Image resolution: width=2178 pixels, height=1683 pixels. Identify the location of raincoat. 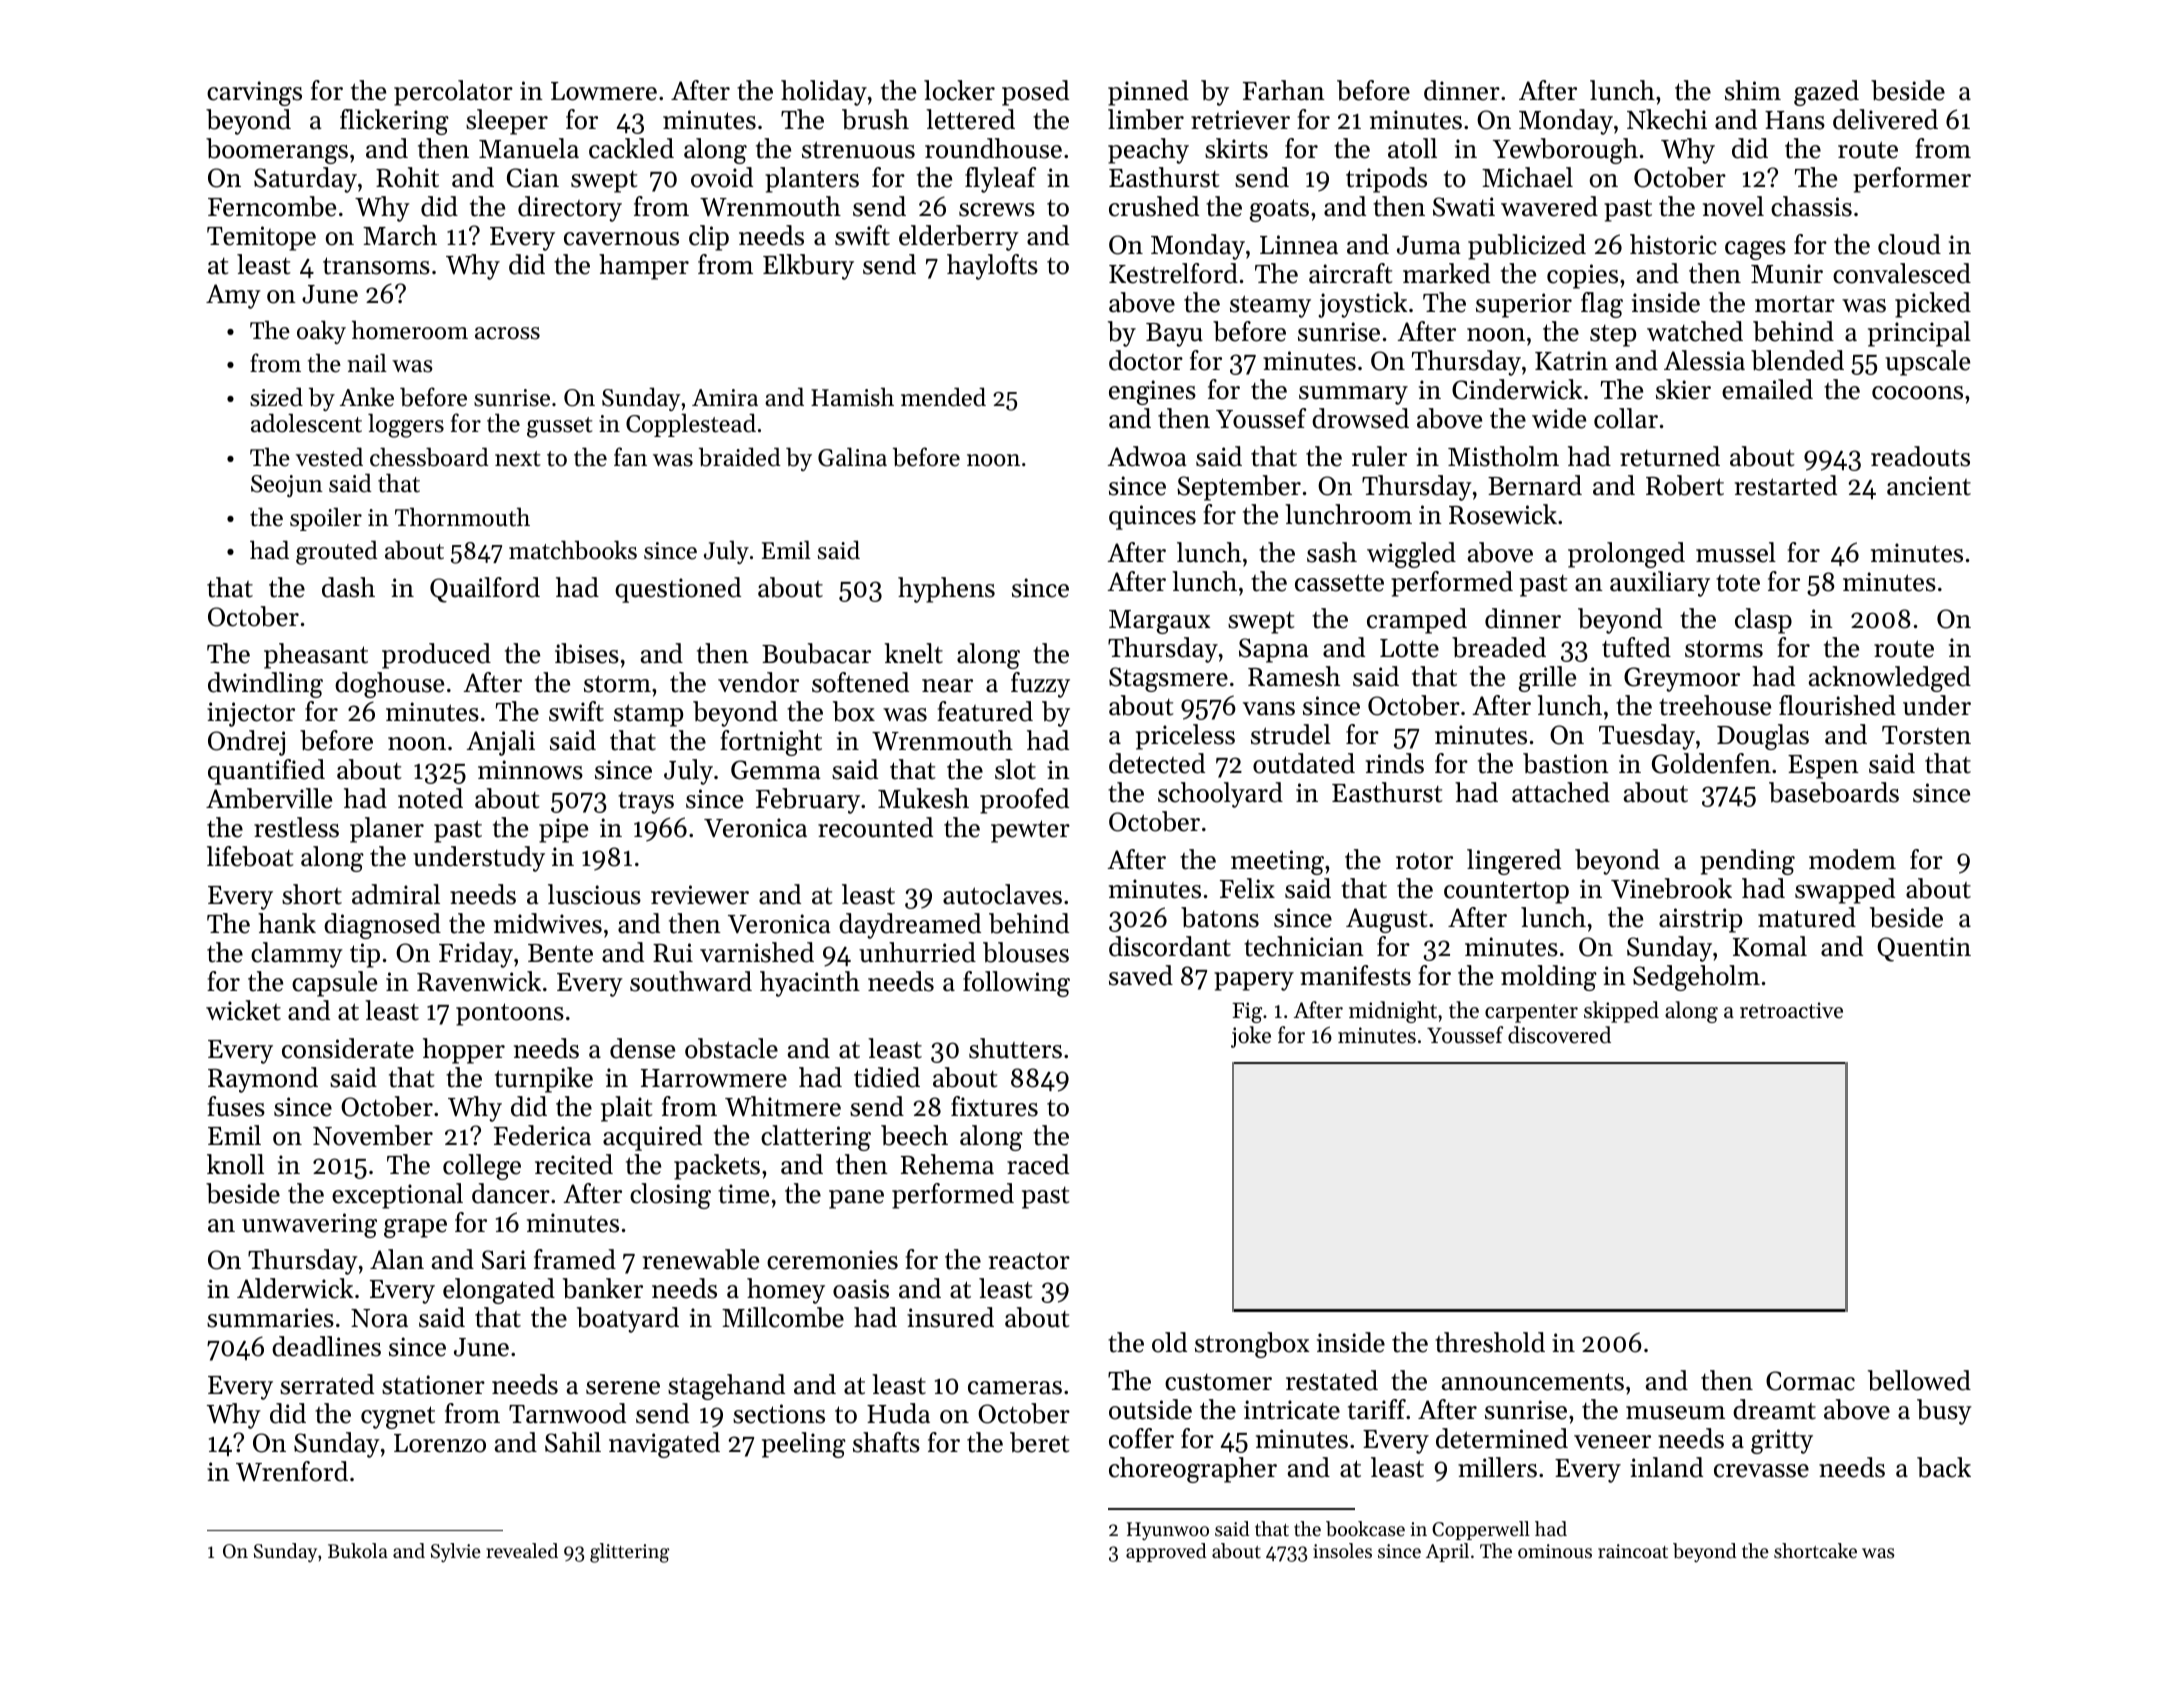
(1633, 1551).
